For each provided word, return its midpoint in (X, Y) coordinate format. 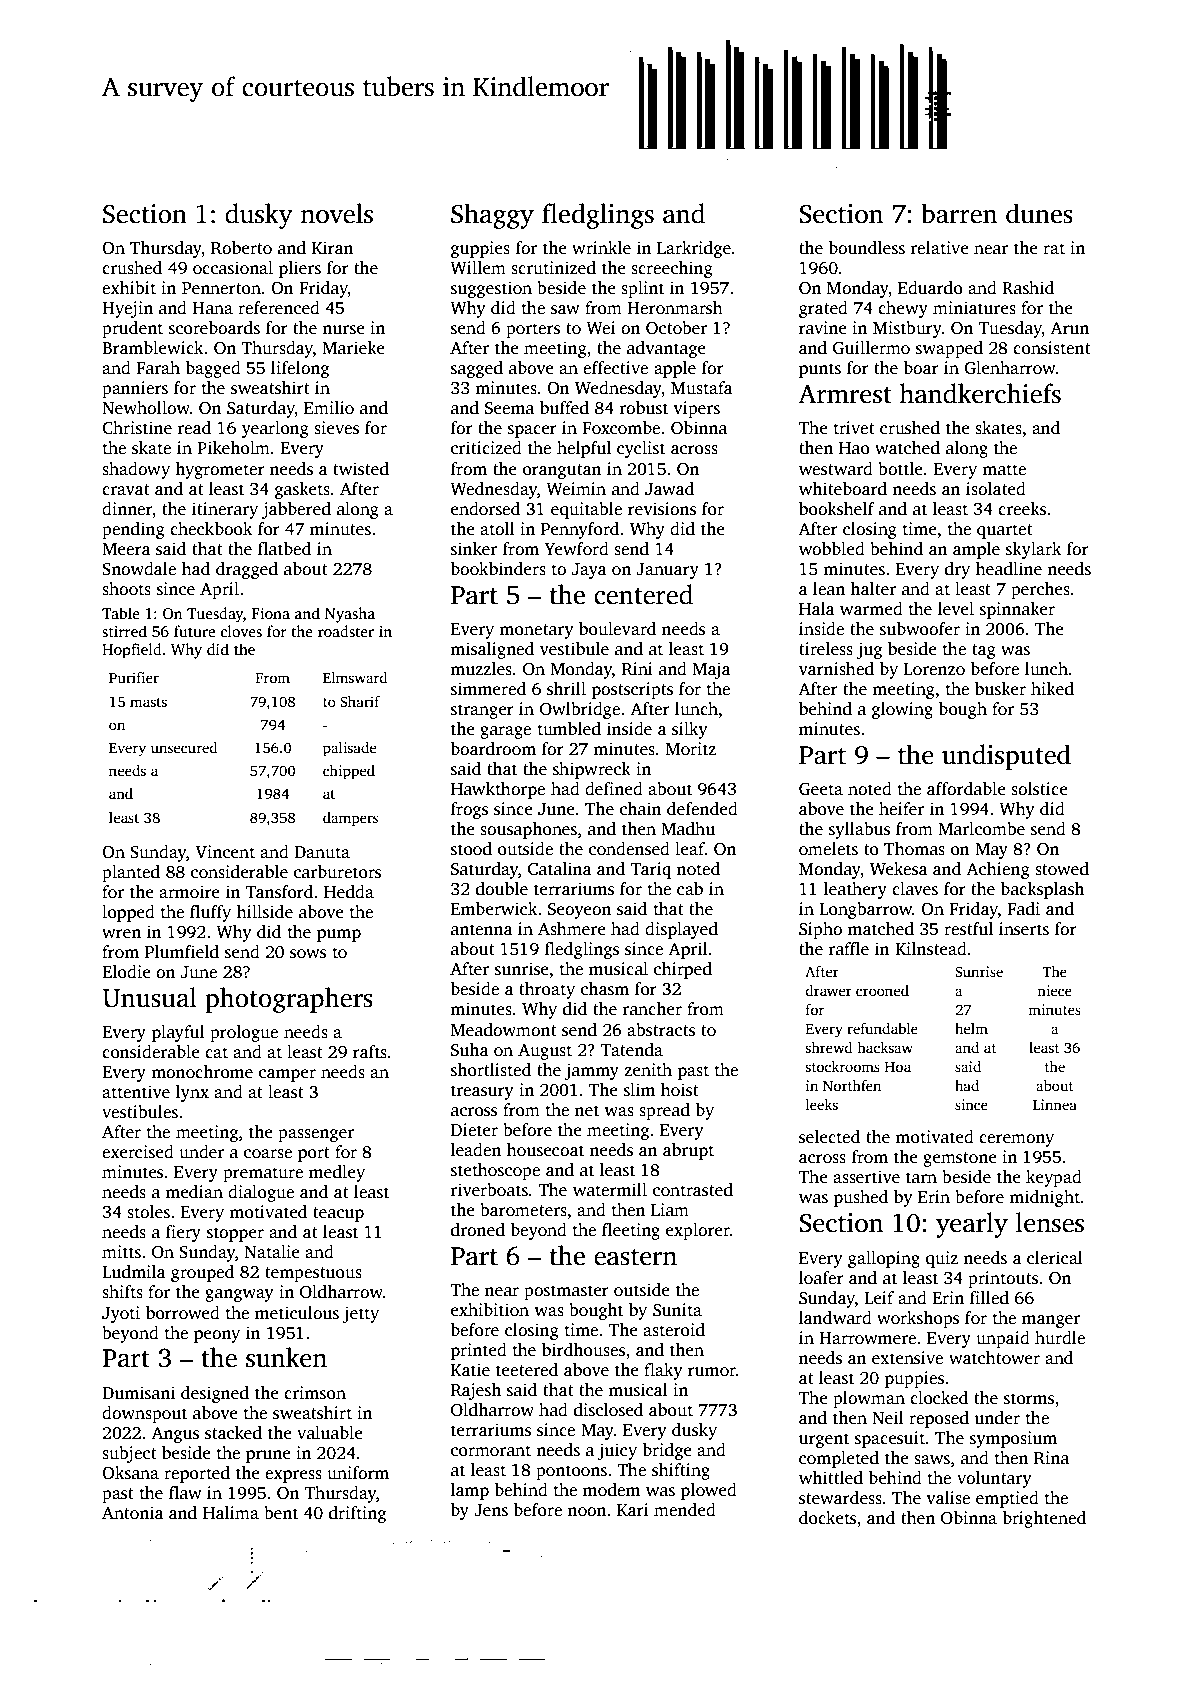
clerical (1055, 1258)
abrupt (688, 1151)
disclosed (608, 1410)
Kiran (333, 247)
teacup (338, 1214)
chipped (349, 772)
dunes (1039, 213)
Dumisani (138, 1393)
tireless (826, 649)
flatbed (284, 549)
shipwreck (592, 770)
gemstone (960, 1159)
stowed (1062, 869)
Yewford (576, 549)
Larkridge (694, 249)
